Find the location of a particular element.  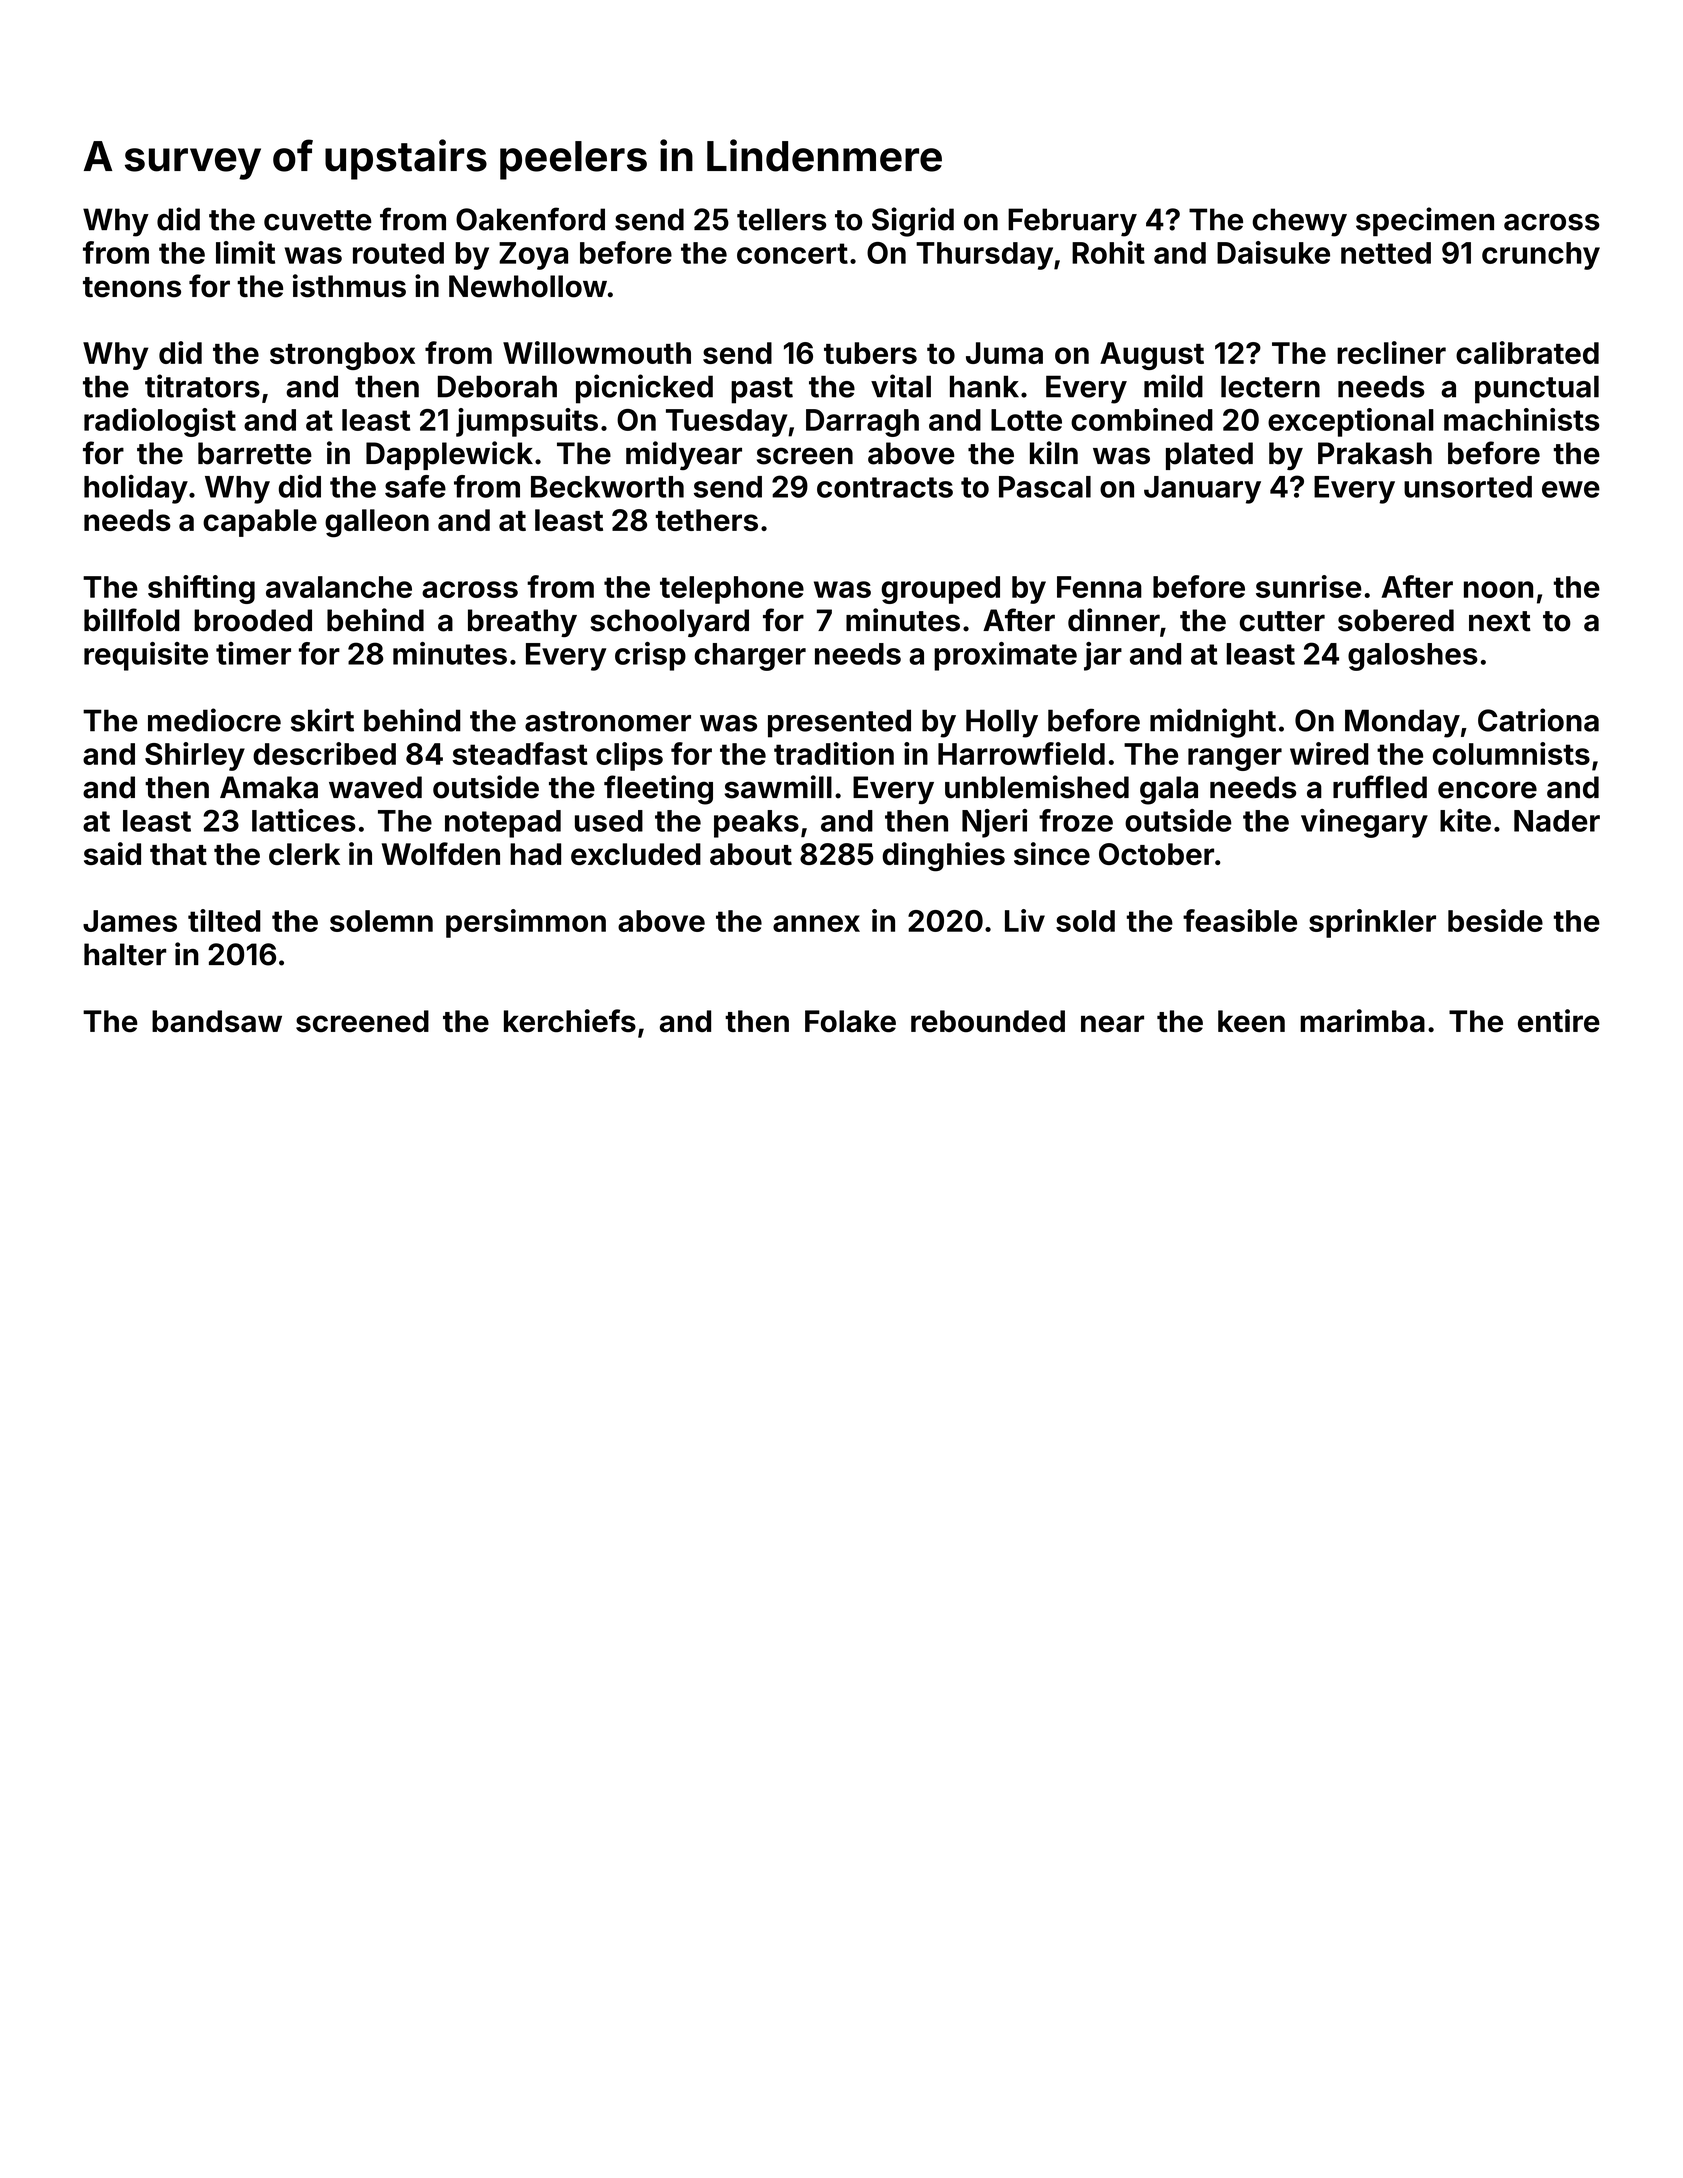

Harrowfield is located at coordinates (1021, 753).
